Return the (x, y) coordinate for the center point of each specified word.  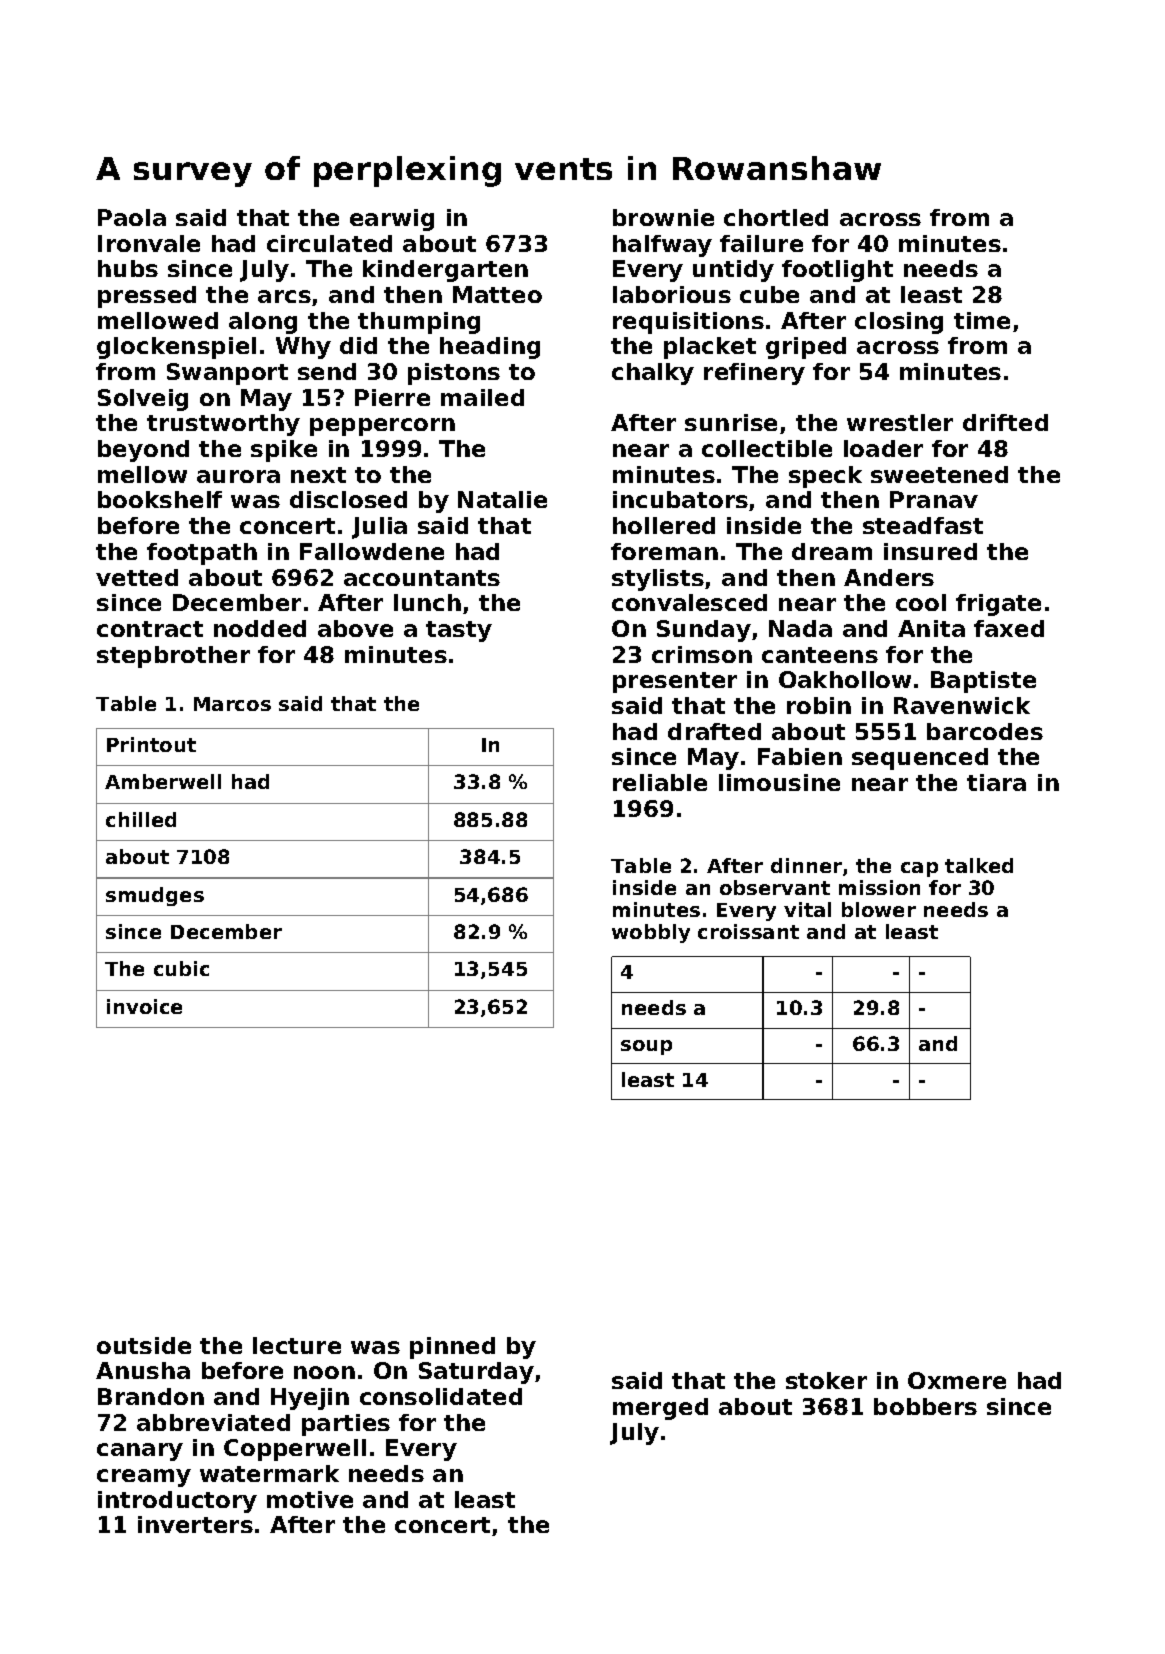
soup (646, 1047)
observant (775, 887)
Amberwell (163, 781)
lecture (297, 1345)
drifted (1005, 422)
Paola (132, 217)
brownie (663, 217)
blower (879, 909)
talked (979, 865)
